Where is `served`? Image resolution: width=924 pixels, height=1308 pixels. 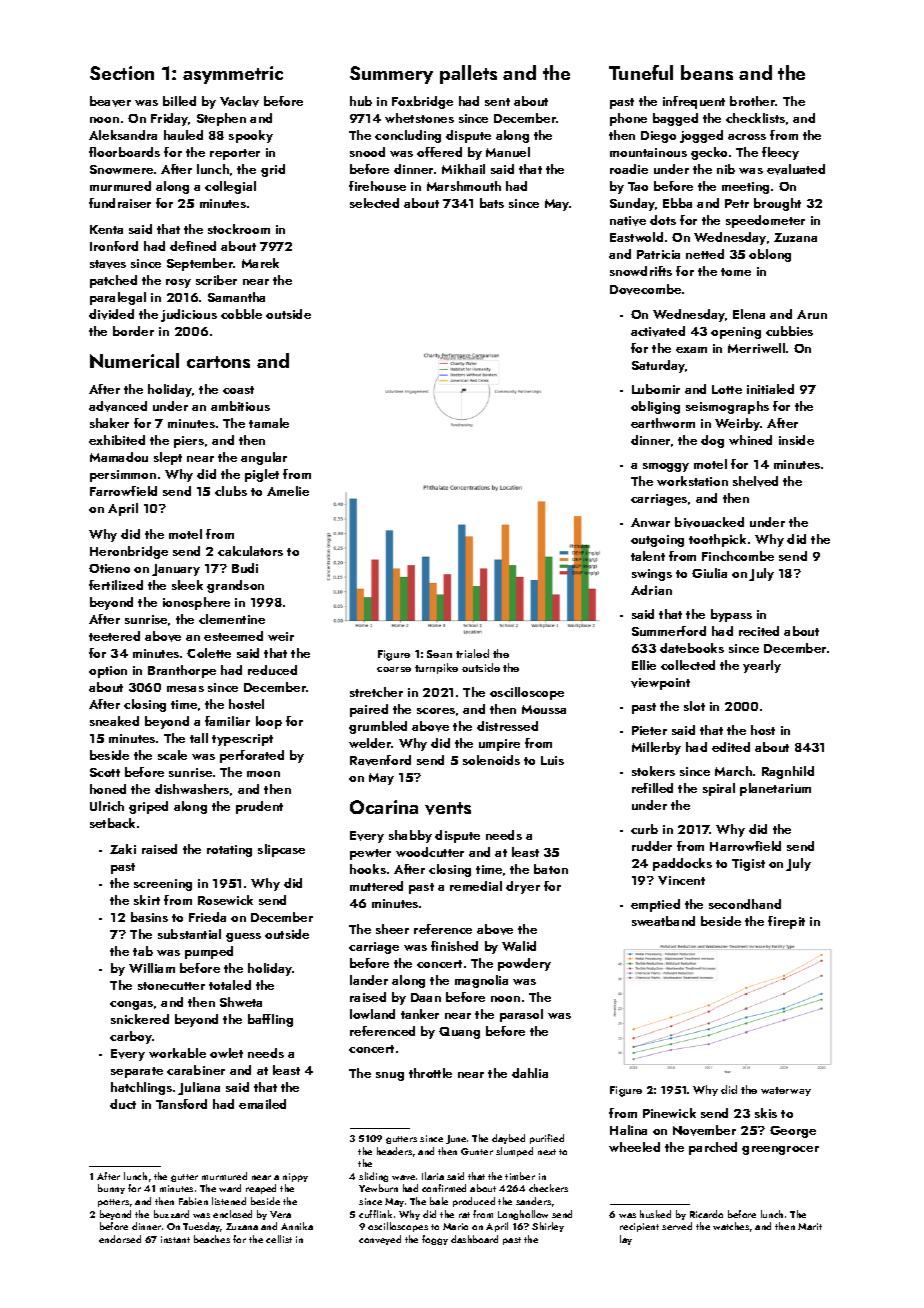
served is located at coordinates (677, 1226).
